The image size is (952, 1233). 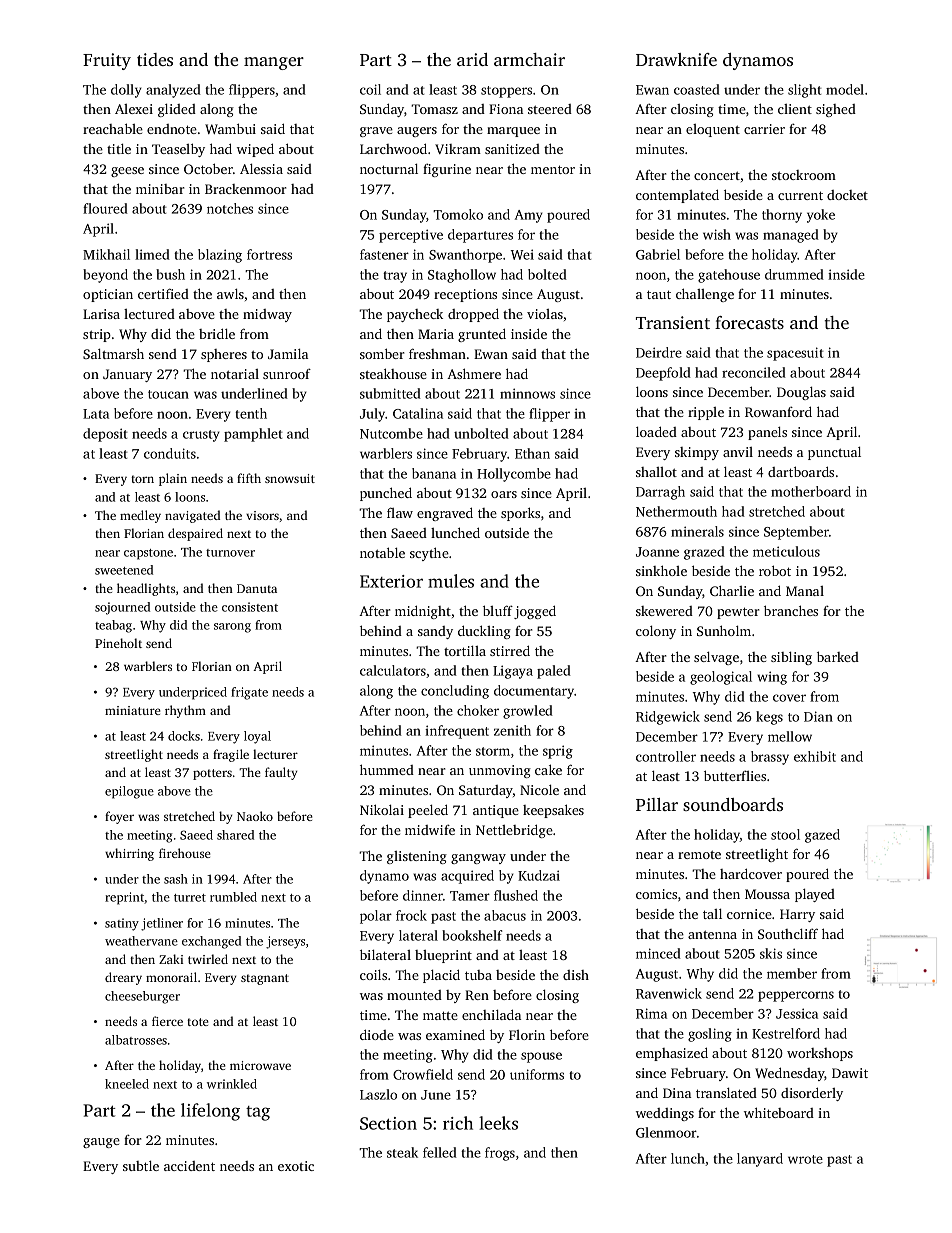 I want to click on sweetened, so click(x=124, y=570).
